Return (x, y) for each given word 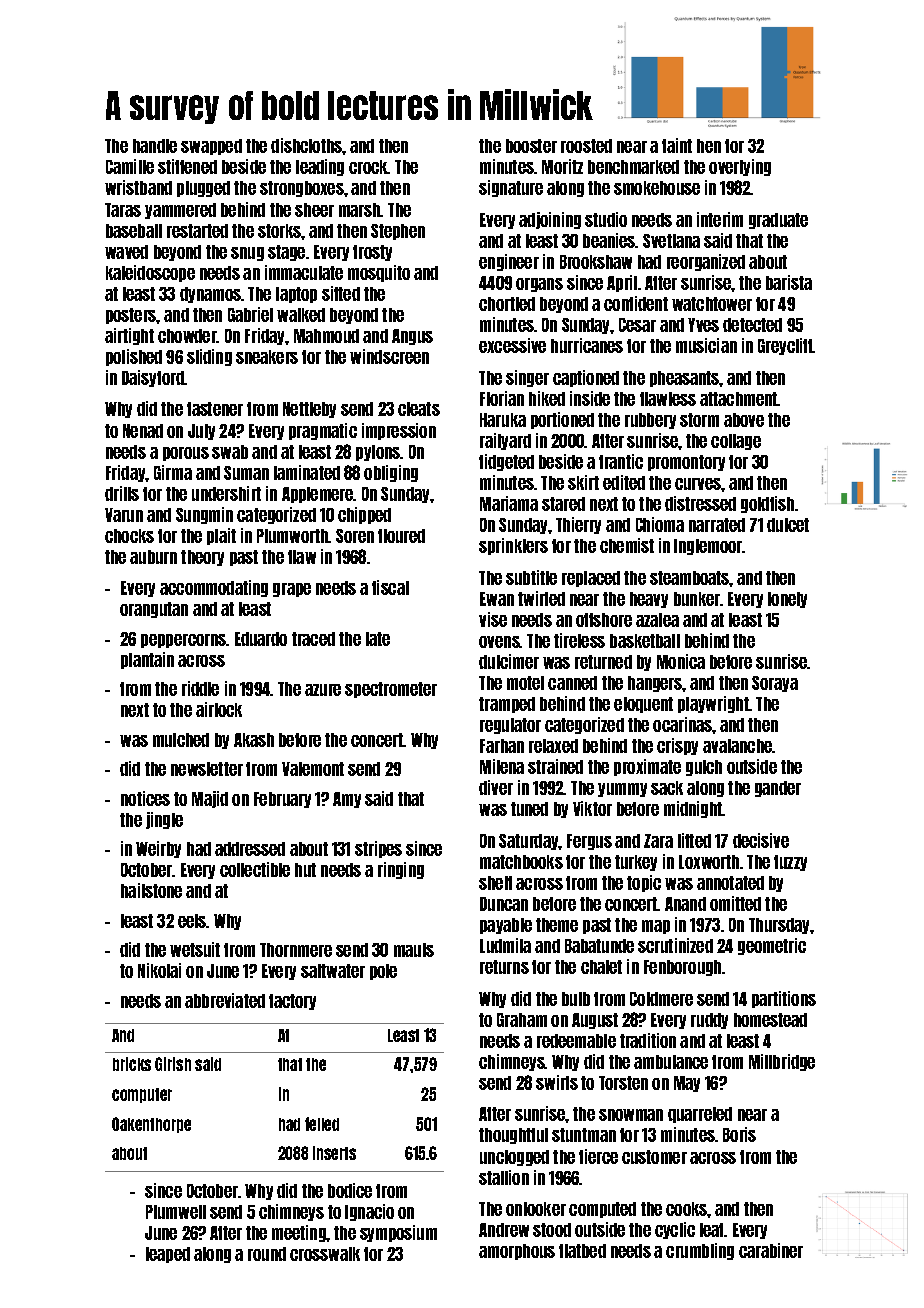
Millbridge (782, 1062)
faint (677, 145)
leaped (168, 1255)
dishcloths (307, 145)
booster (531, 146)
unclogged (514, 1158)
